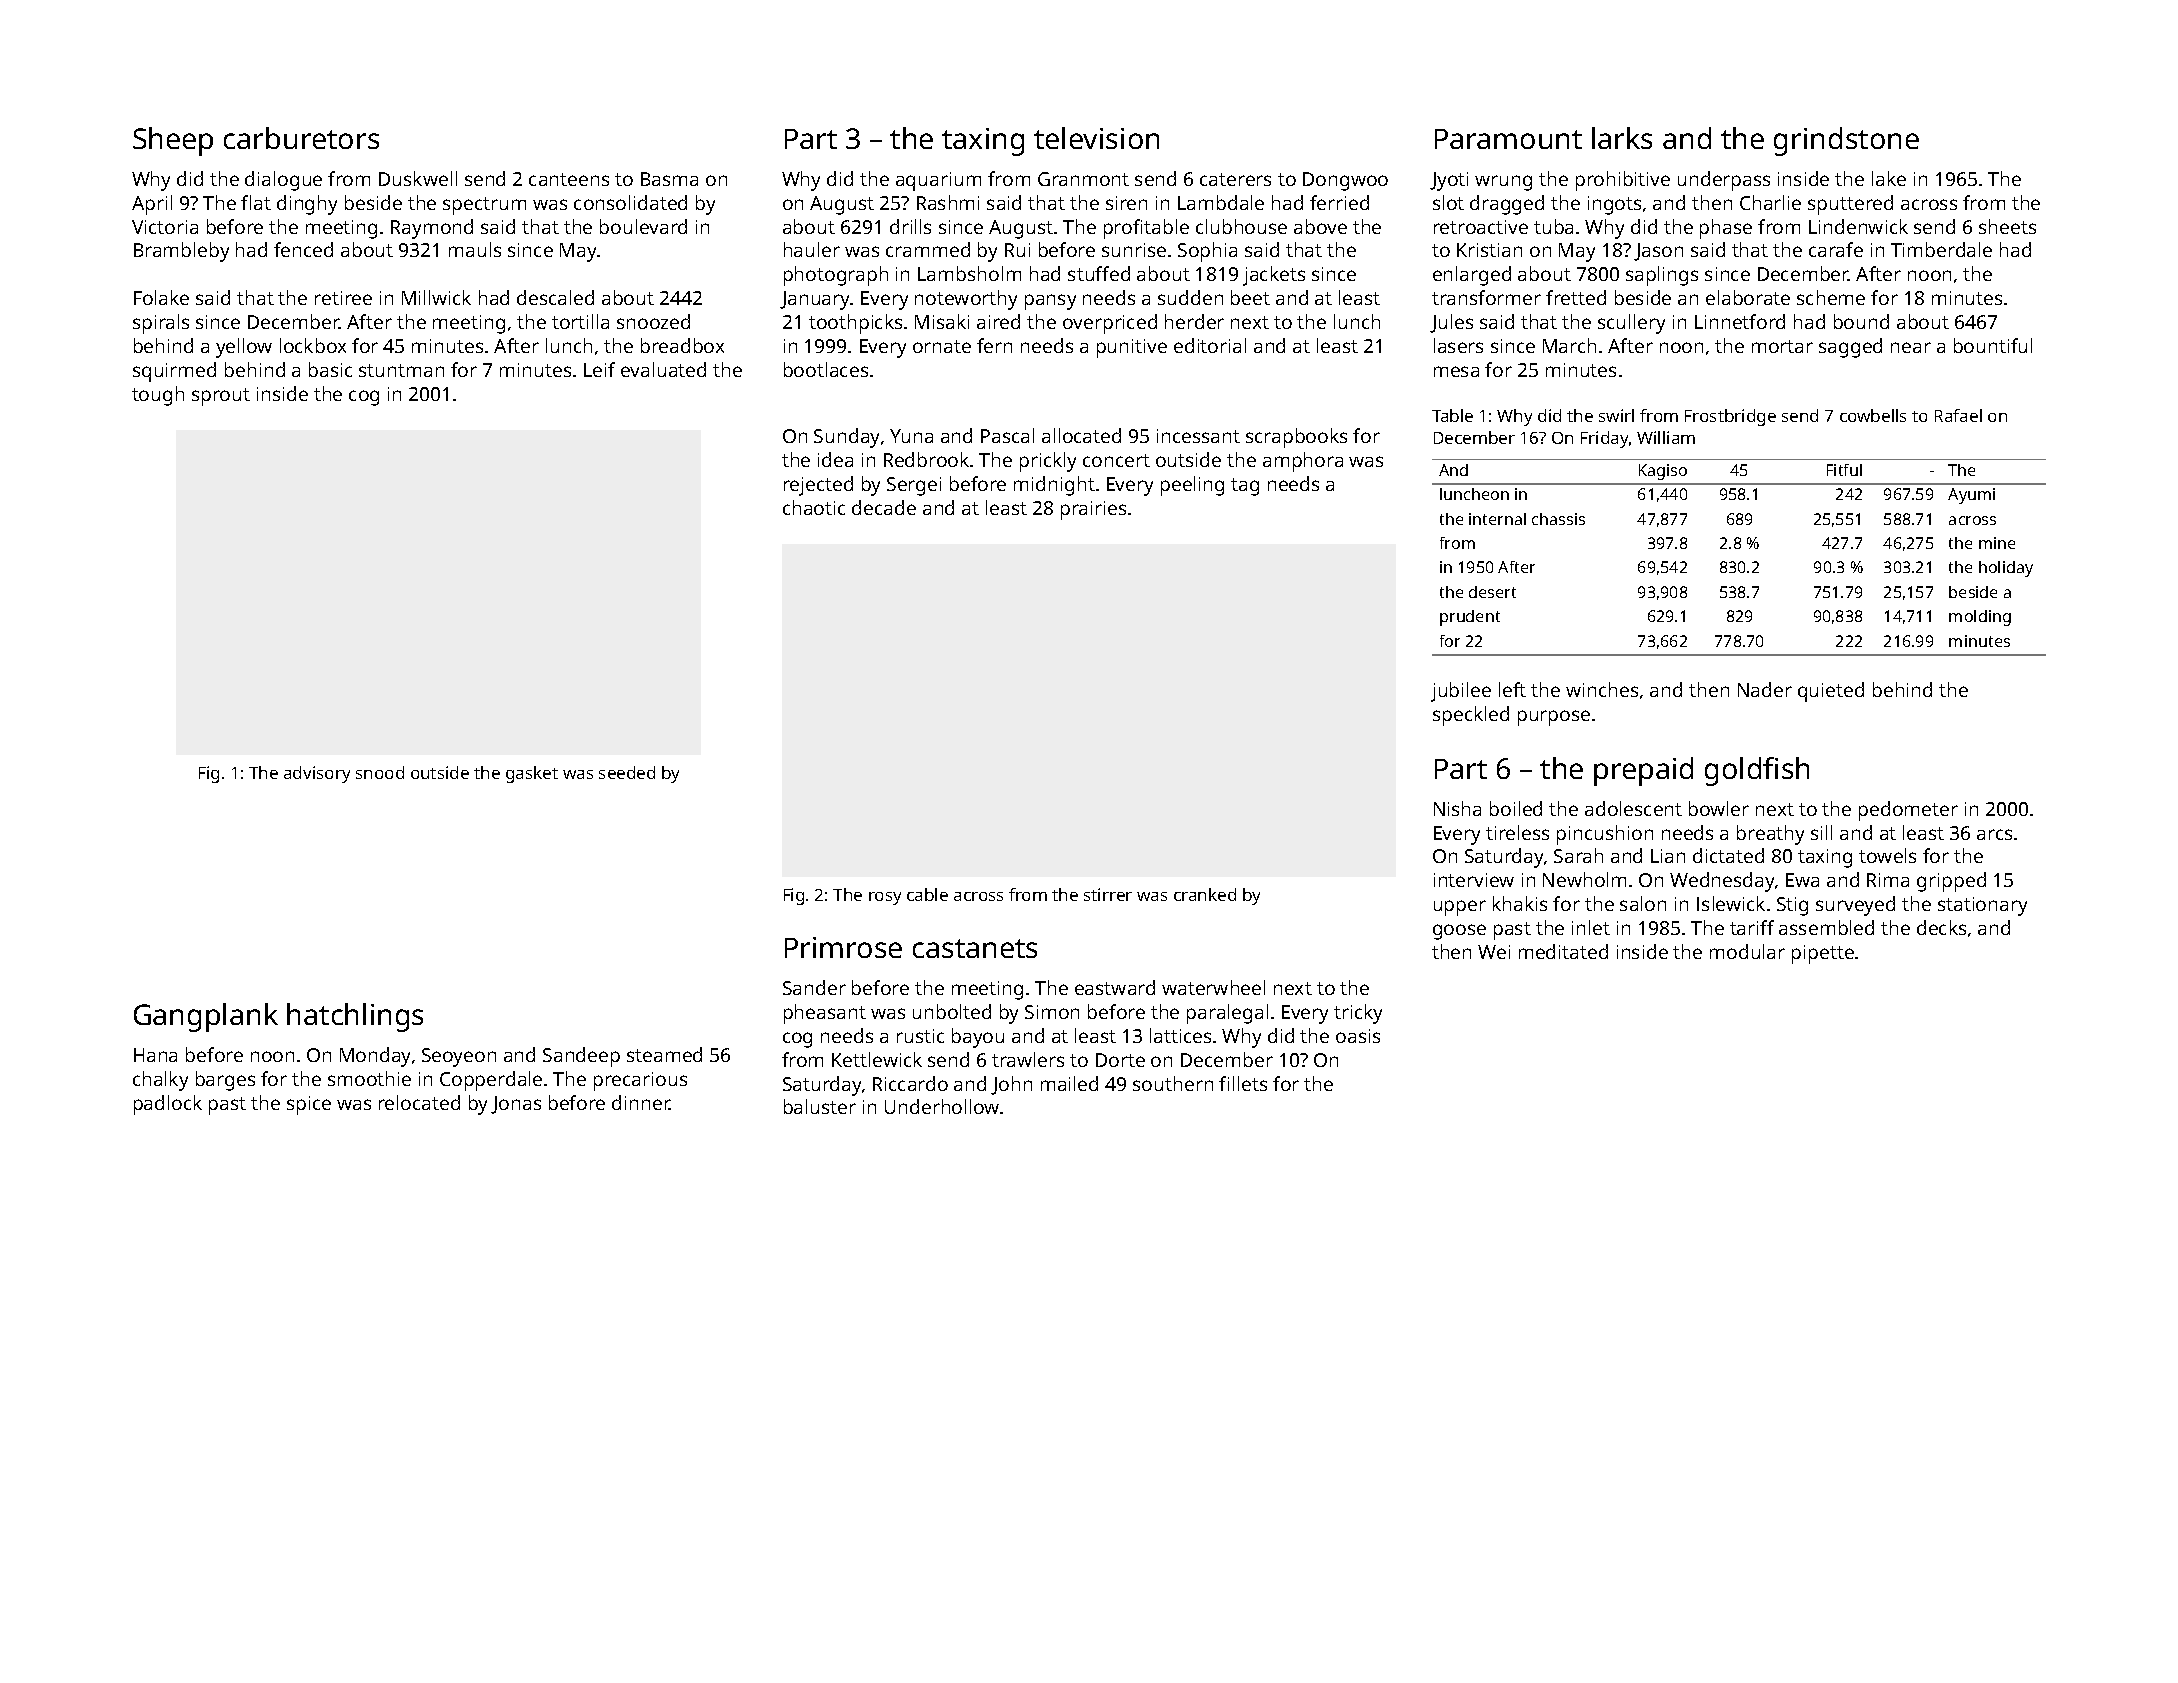 This screenshot has height=1683, width=2178. What do you see at coordinates (1243, 1083) in the screenshot?
I see `fillets` at bounding box center [1243, 1083].
